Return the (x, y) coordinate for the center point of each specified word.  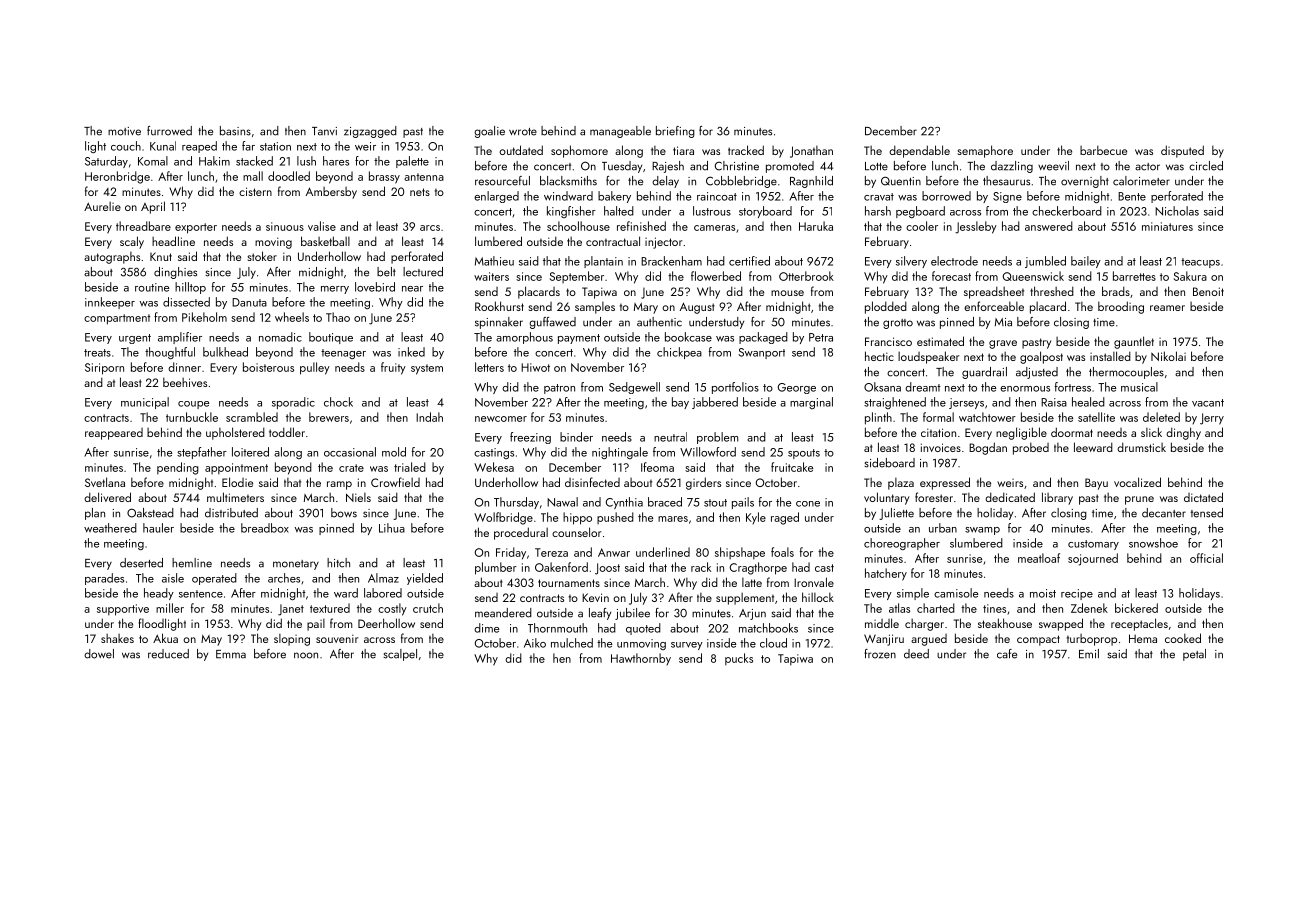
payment (579, 339)
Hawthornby (641, 659)
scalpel (400, 655)
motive (124, 131)
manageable (620, 132)
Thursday (516, 503)
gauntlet (1134, 342)
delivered (107, 497)
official (1206, 558)
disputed (1182, 151)
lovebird (375, 287)
